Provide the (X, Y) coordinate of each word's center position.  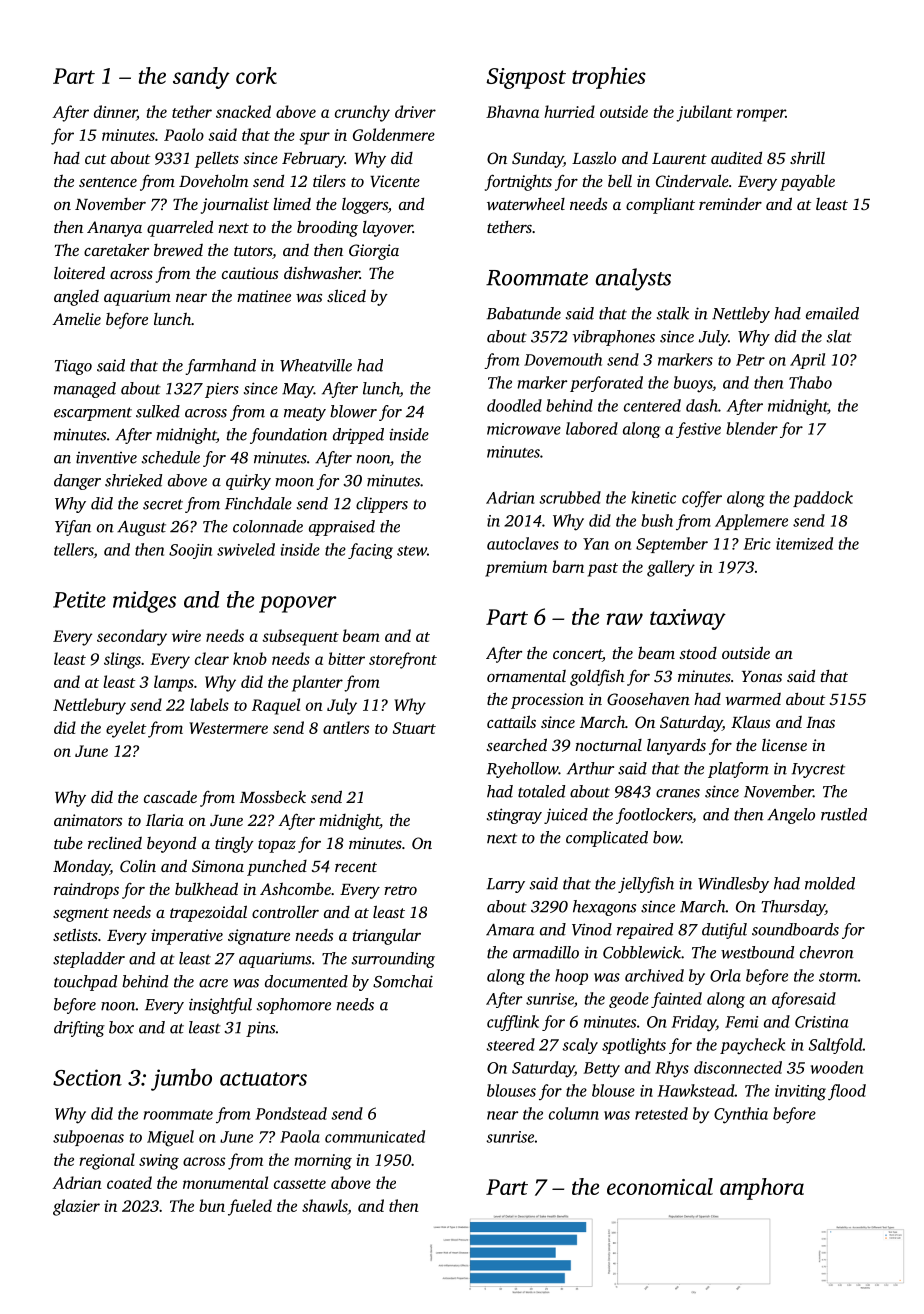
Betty (601, 1070)
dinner (115, 113)
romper (761, 115)
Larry (506, 885)
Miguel (170, 1138)
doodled (514, 405)
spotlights (634, 1046)
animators (88, 820)
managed (85, 390)
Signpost (526, 78)
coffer (702, 499)
